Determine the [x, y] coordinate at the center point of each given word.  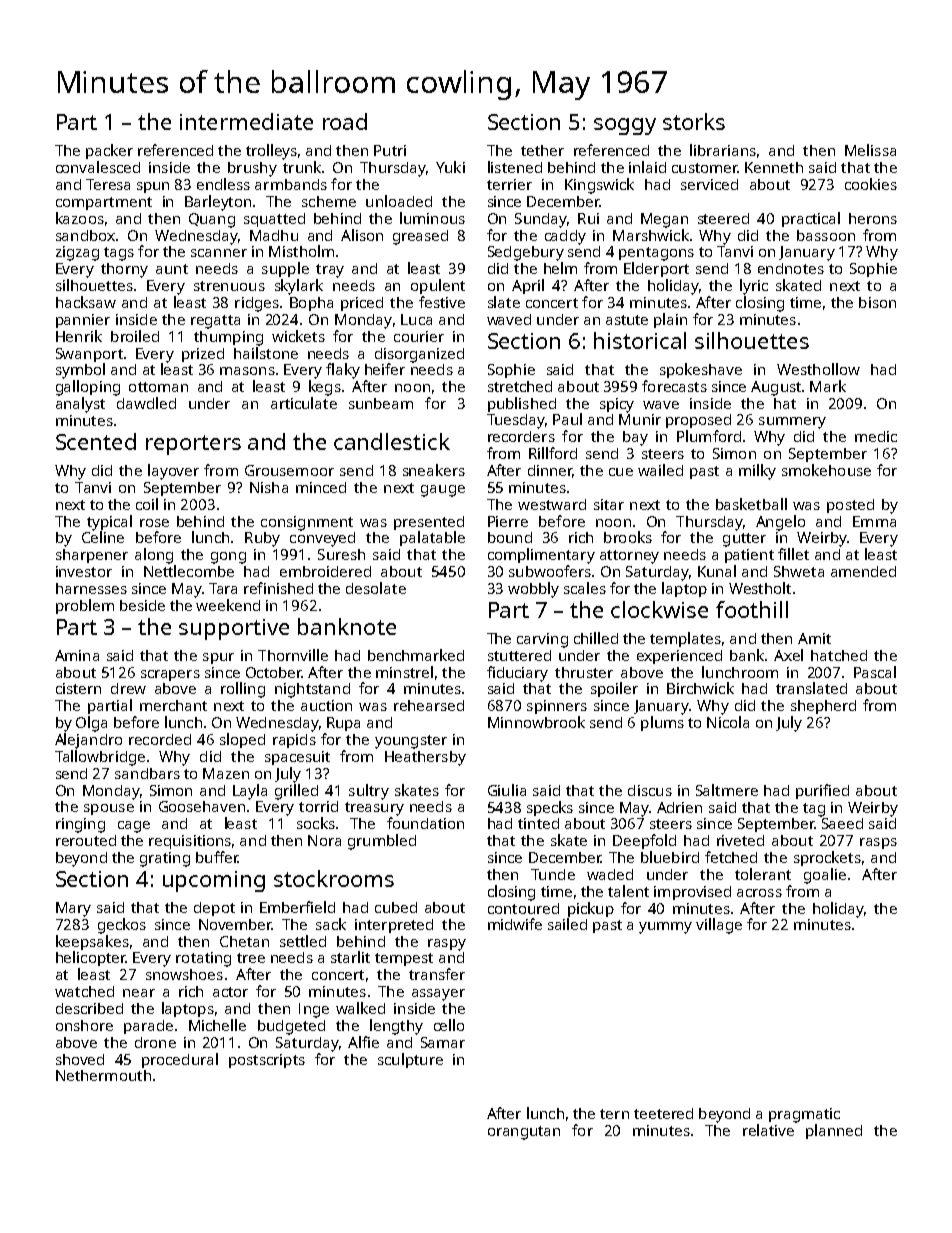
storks [694, 121]
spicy [617, 405]
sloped [242, 740]
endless [223, 184]
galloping [88, 388]
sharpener [92, 556]
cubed [396, 907]
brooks [628, 537]
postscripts [267, 1061]
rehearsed [429, 705]
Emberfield [297, 907]
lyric [754, 287]
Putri [390, 150]
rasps [878, 843]
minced [321, 487]
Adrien [679, 807]
